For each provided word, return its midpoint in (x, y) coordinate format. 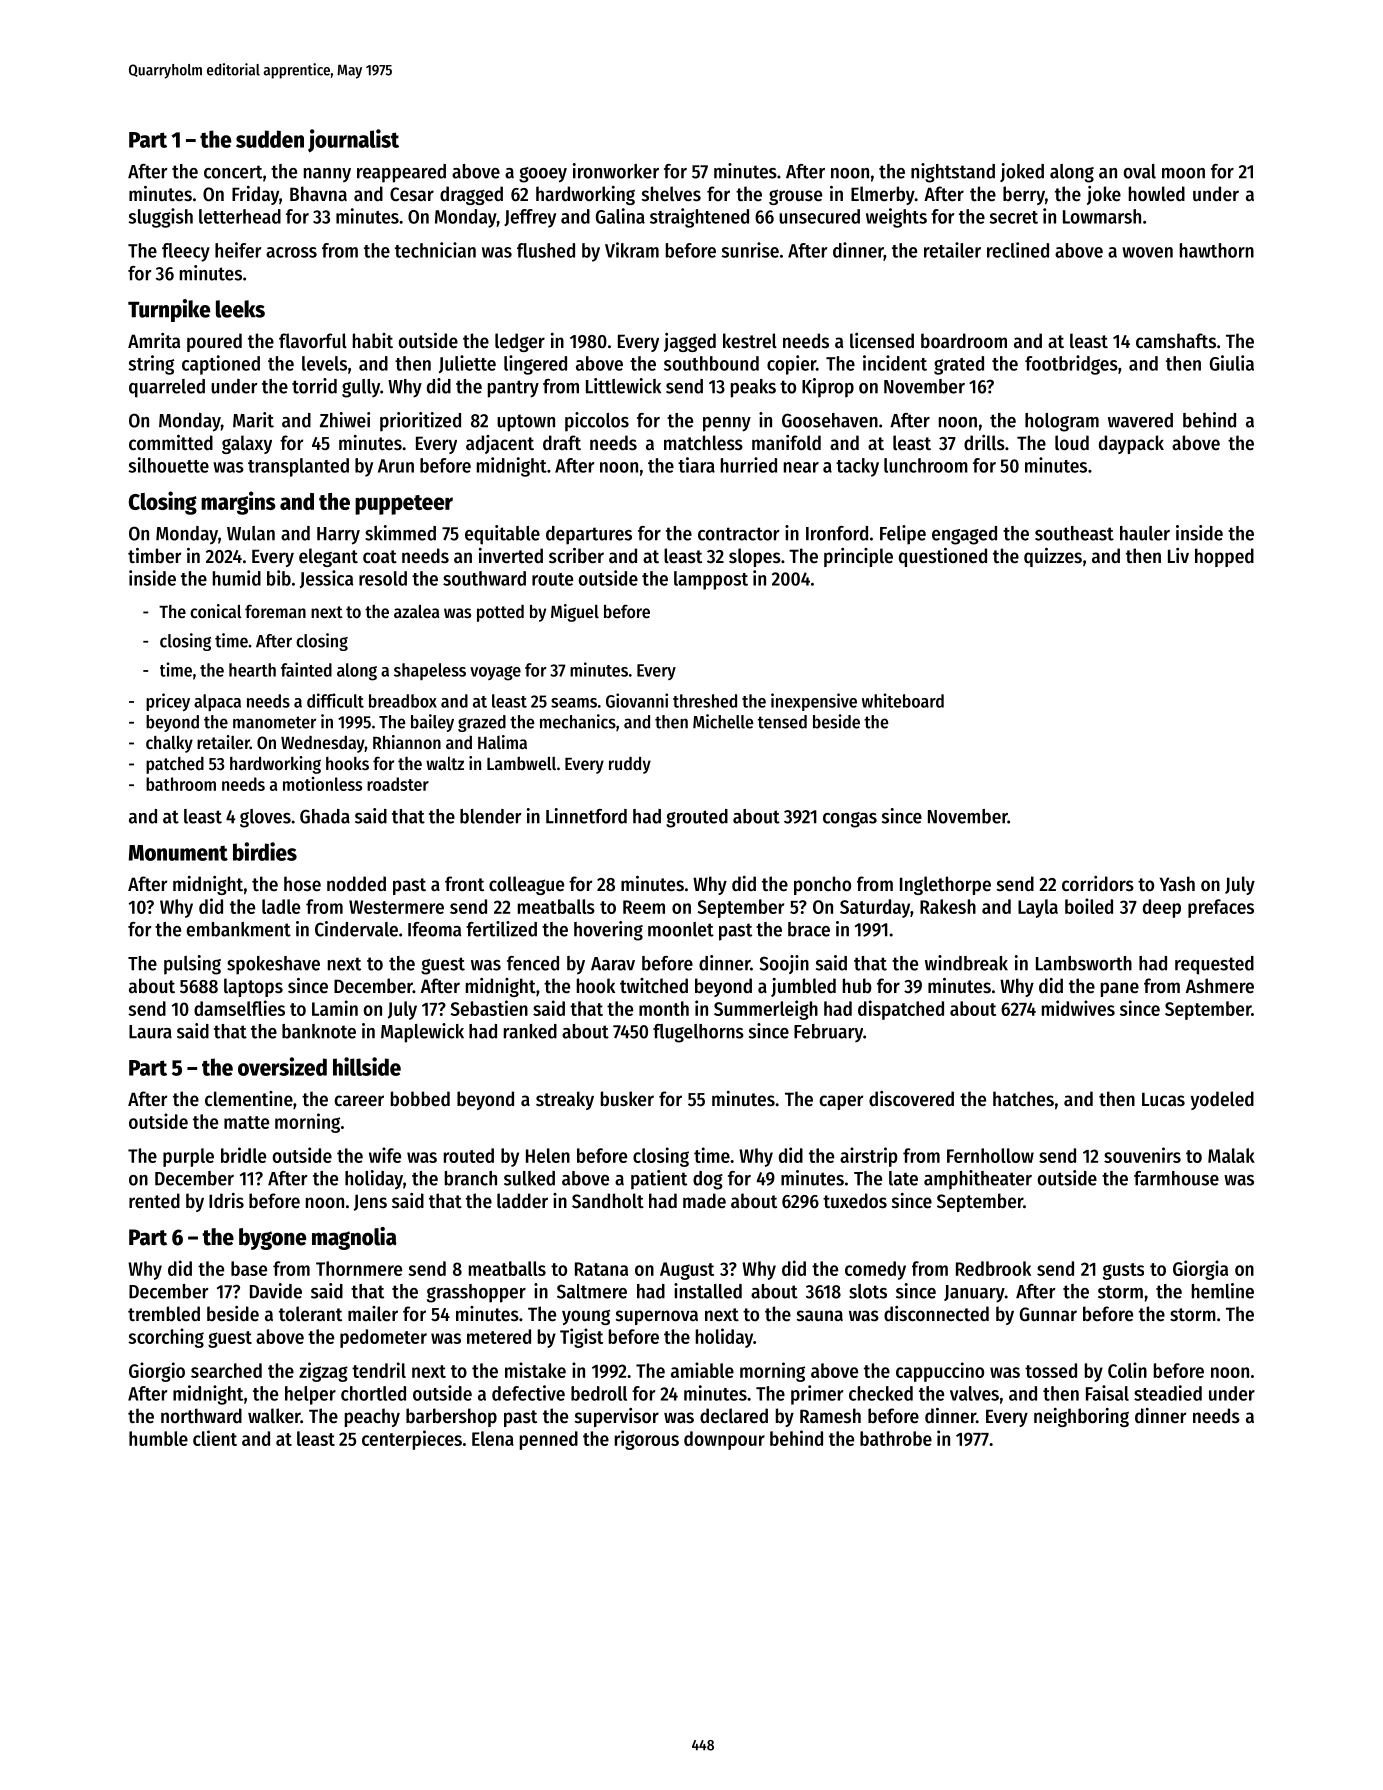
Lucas (1163, 1099)
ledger (520, 342)
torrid (314, 386)
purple (188, 1157)
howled (1157, 194)
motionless (322, 784)
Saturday (875, 908)
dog (708, 1180)
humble (158, 1438)
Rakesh (948, 906)
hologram (1062, 422)
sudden (270, 139)
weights (896, 218)
